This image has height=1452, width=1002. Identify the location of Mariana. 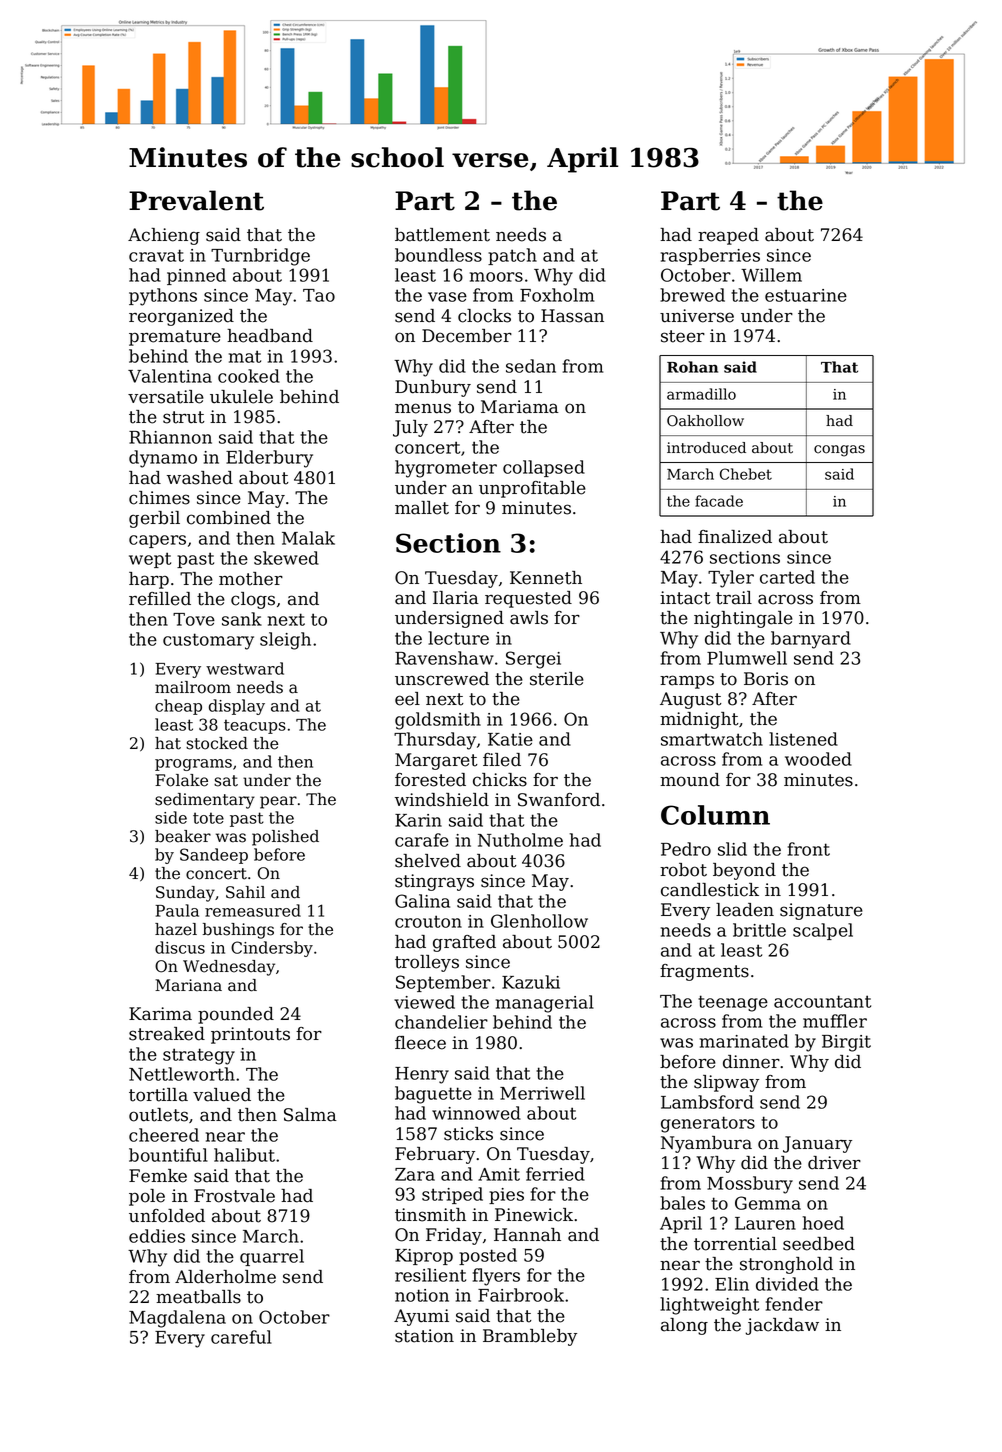
(188, 985).
